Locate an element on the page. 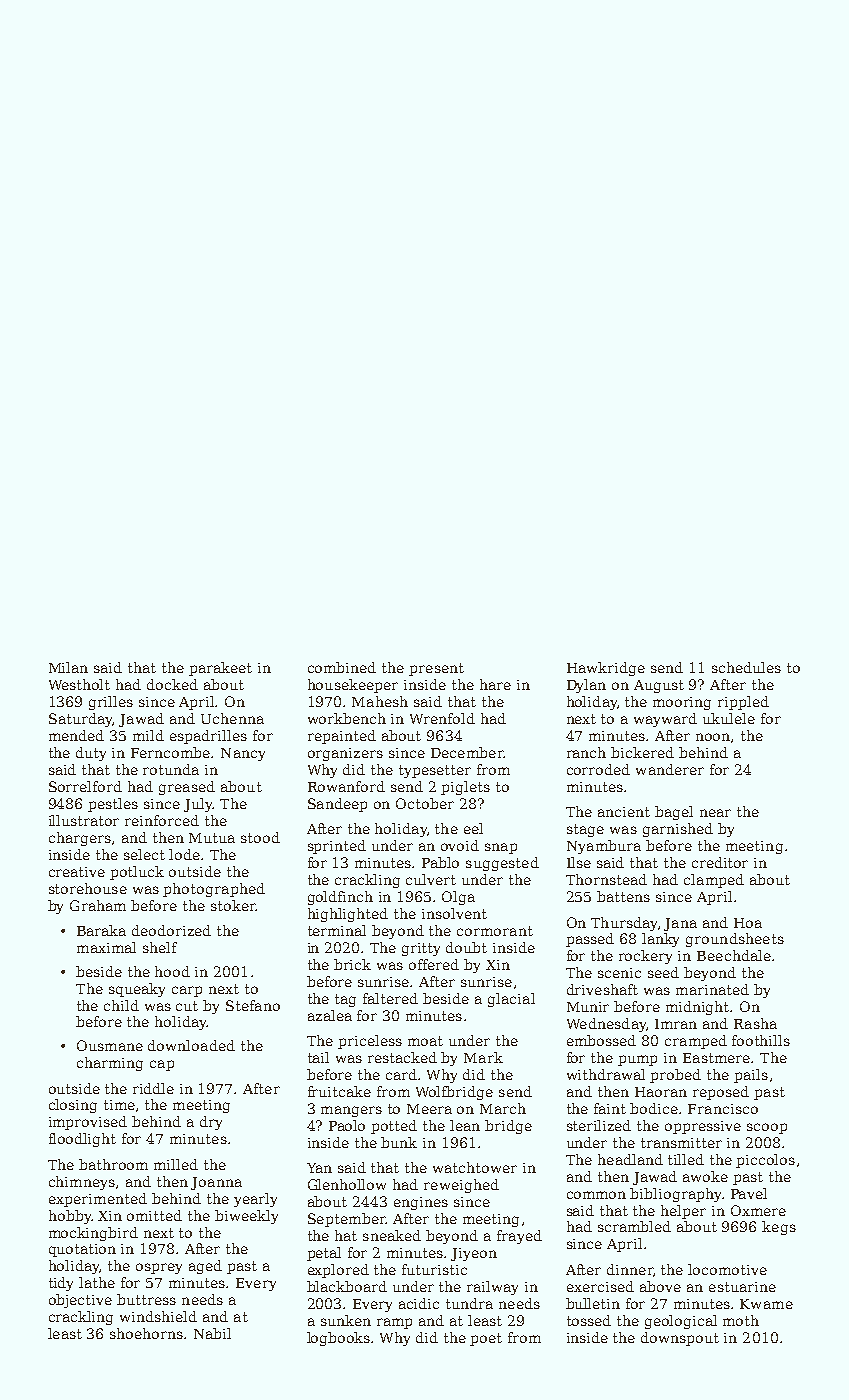 This page has width=849, height=1400. espadrilles is located at coordinates (208, 737).
